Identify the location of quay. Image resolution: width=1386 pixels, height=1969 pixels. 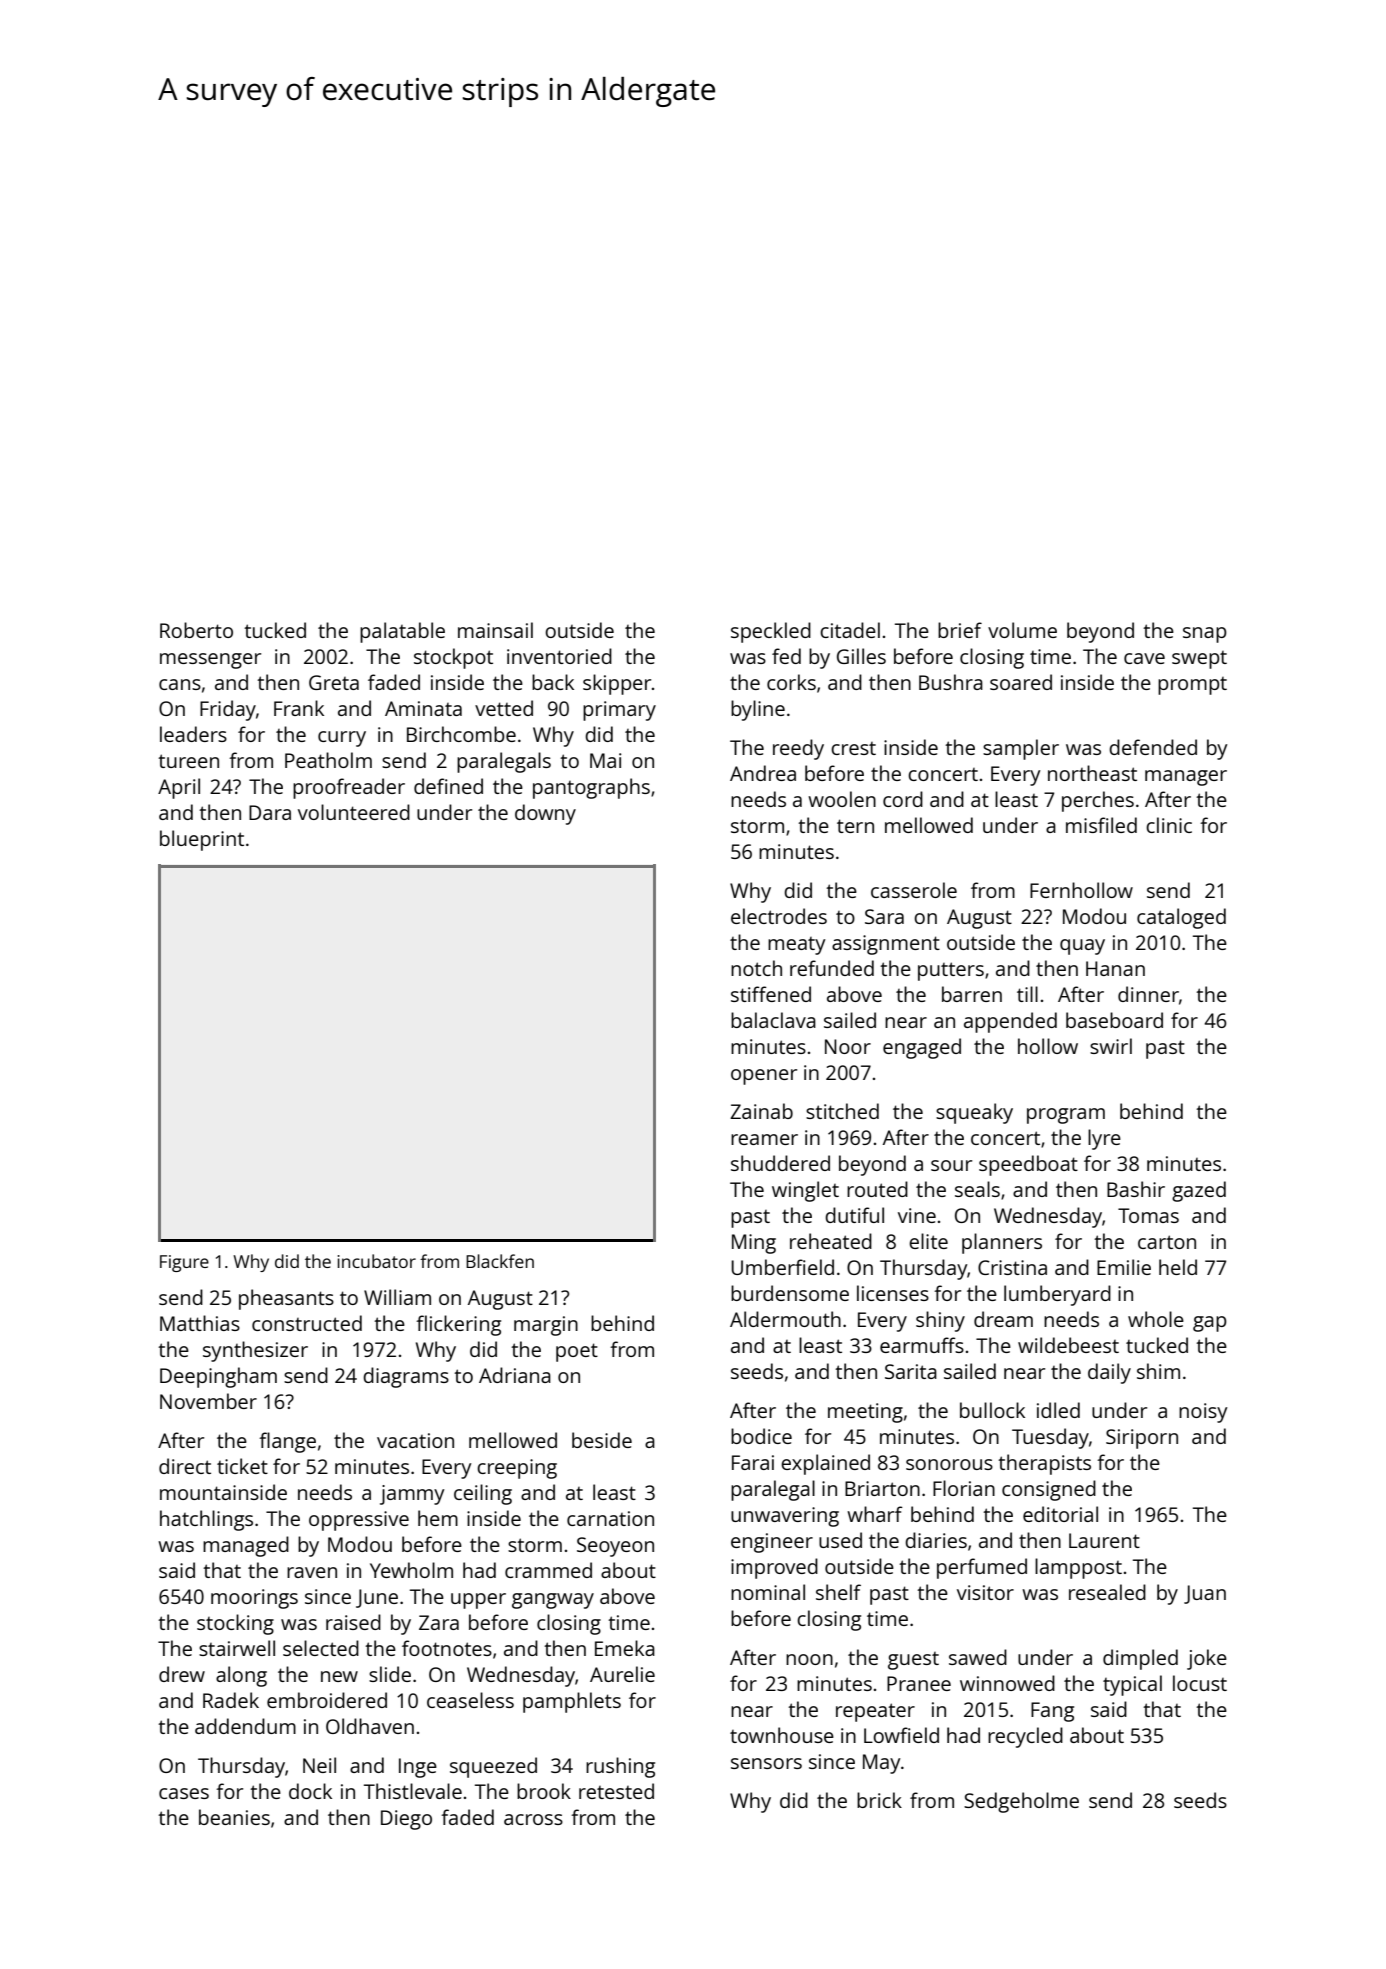
(1082, 947).
